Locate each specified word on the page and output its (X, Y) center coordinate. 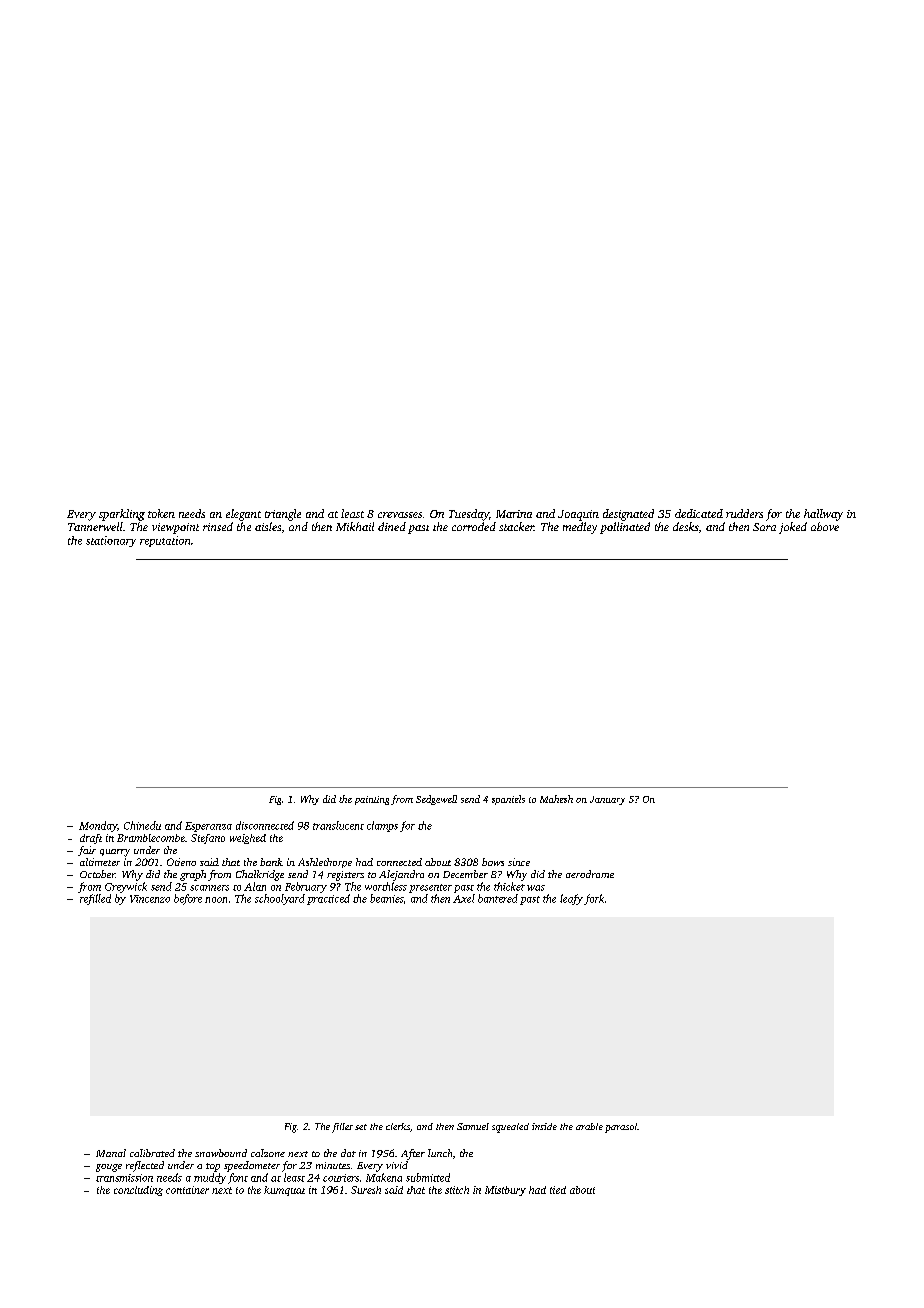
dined (392, 526)
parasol (621, 1128)
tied (558, 1190)
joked (793, 528)
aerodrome (590, 874)
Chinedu (142, 825)
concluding (138, 1191)
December (465, 874)
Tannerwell (95, 526)
